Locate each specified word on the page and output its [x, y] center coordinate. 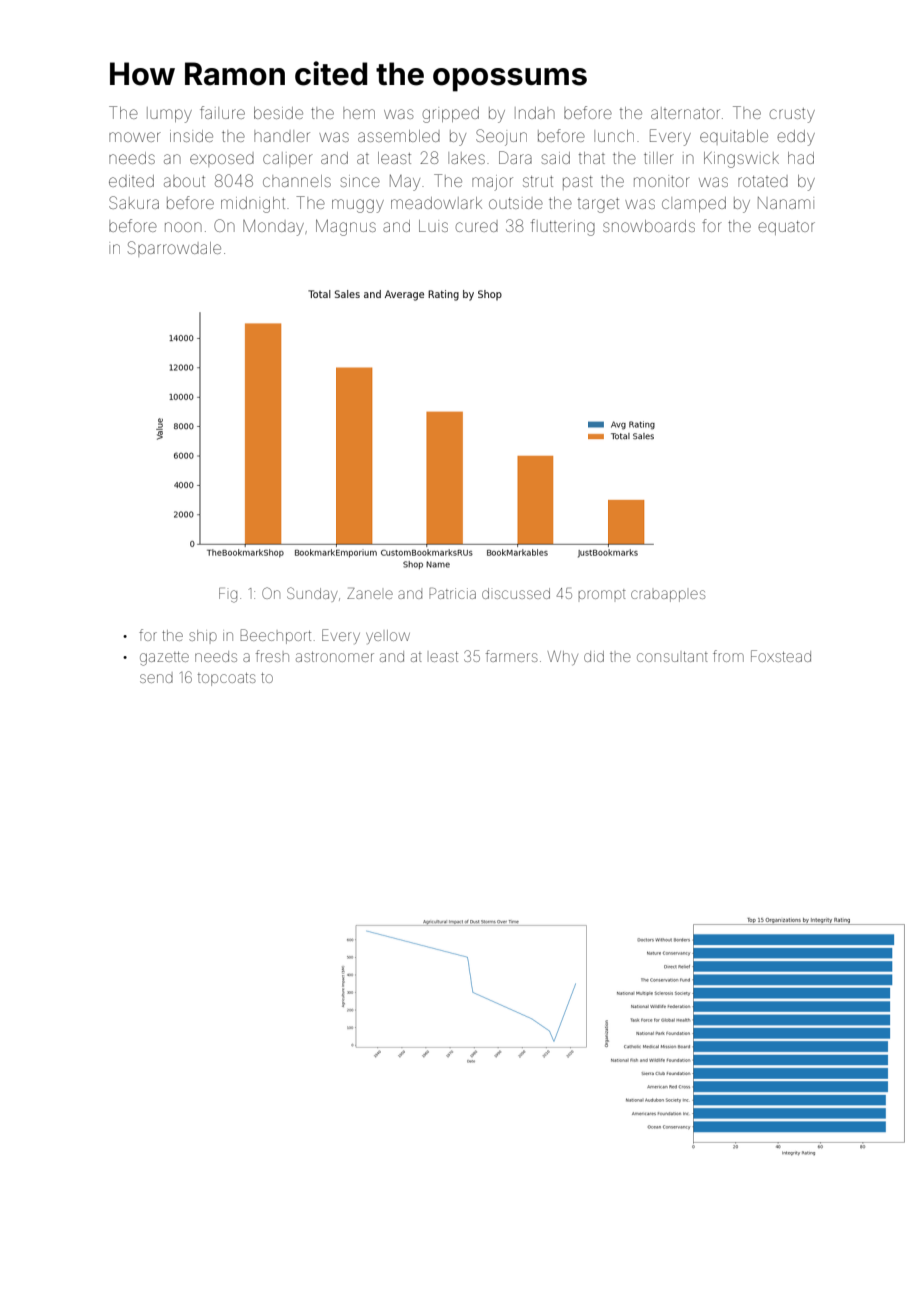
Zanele [370, 593]
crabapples [668, 596]
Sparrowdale [174, 249]
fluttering [563, 227]
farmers [512, 656]
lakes [466, 158]
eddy [796, 138]
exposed [222, 160]
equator [786, 228]
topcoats [227, 679]
